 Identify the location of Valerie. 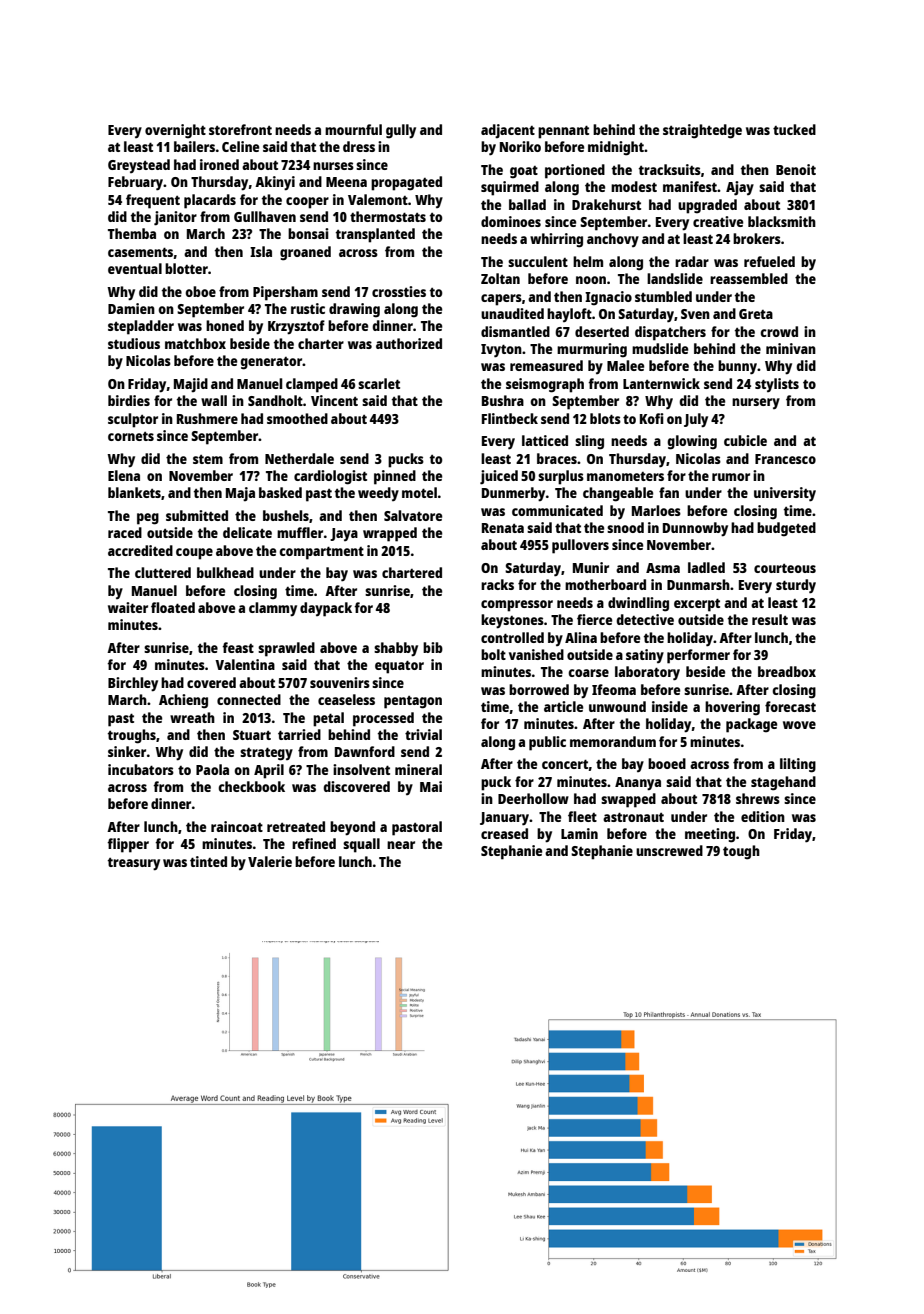
(270, 861).
